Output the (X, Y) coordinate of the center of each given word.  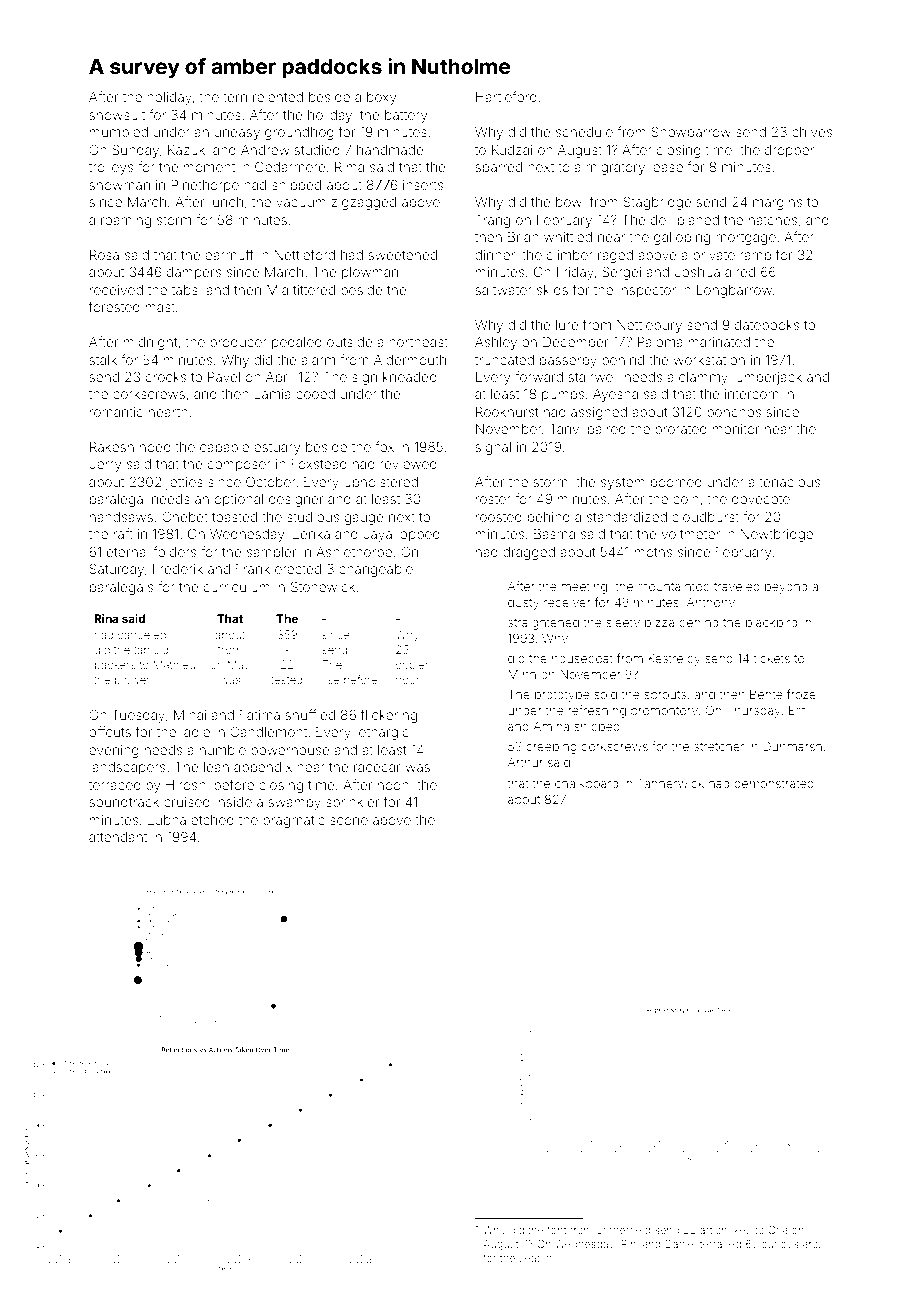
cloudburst (705, 517)
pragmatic (294, 821)
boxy (381, 98)
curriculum (237, 587)
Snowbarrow (691, 131)
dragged (529, 553)
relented (278, 97)
